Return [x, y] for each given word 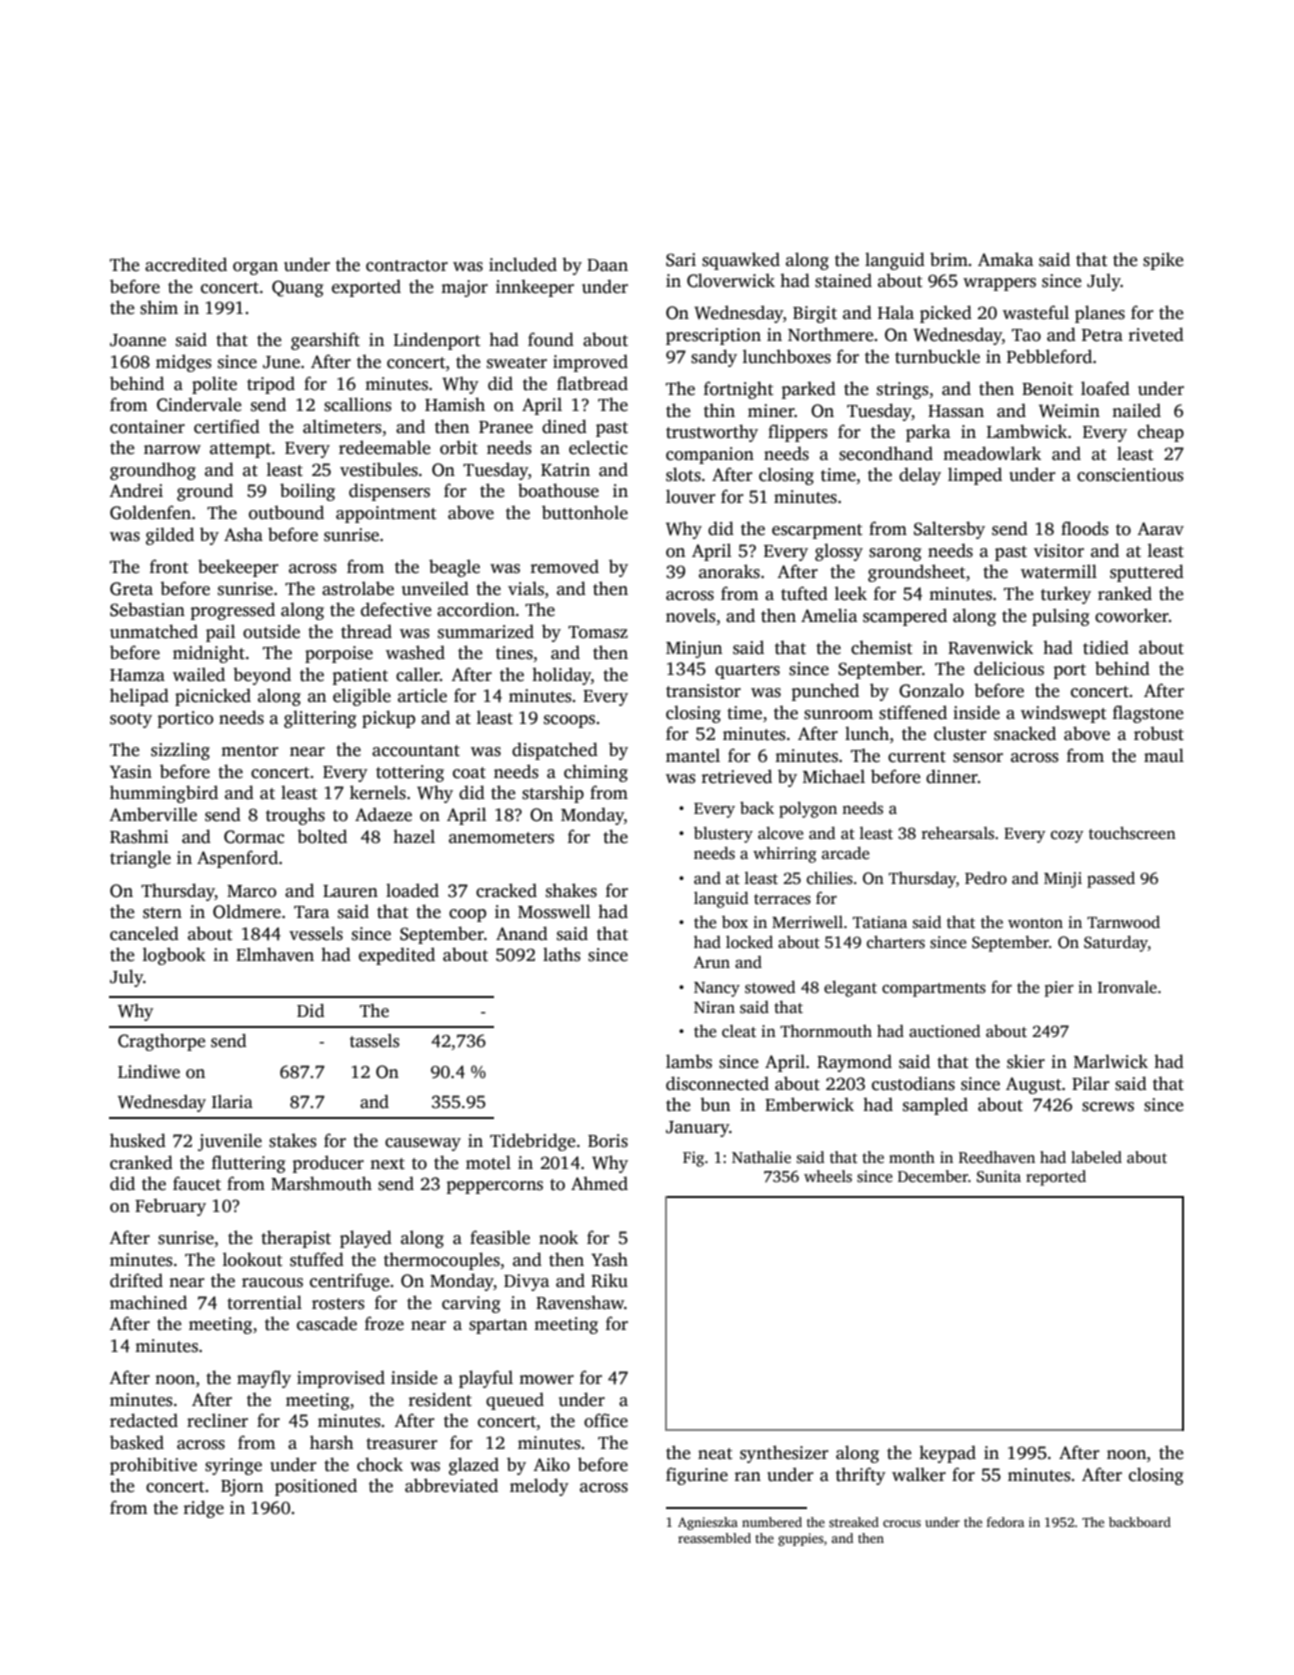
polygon [808, 810]
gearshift [325, 341]
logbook [174, 956]
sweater [517, 363]
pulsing [1060, 617]
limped [975, 476]
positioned [316, 1487]
